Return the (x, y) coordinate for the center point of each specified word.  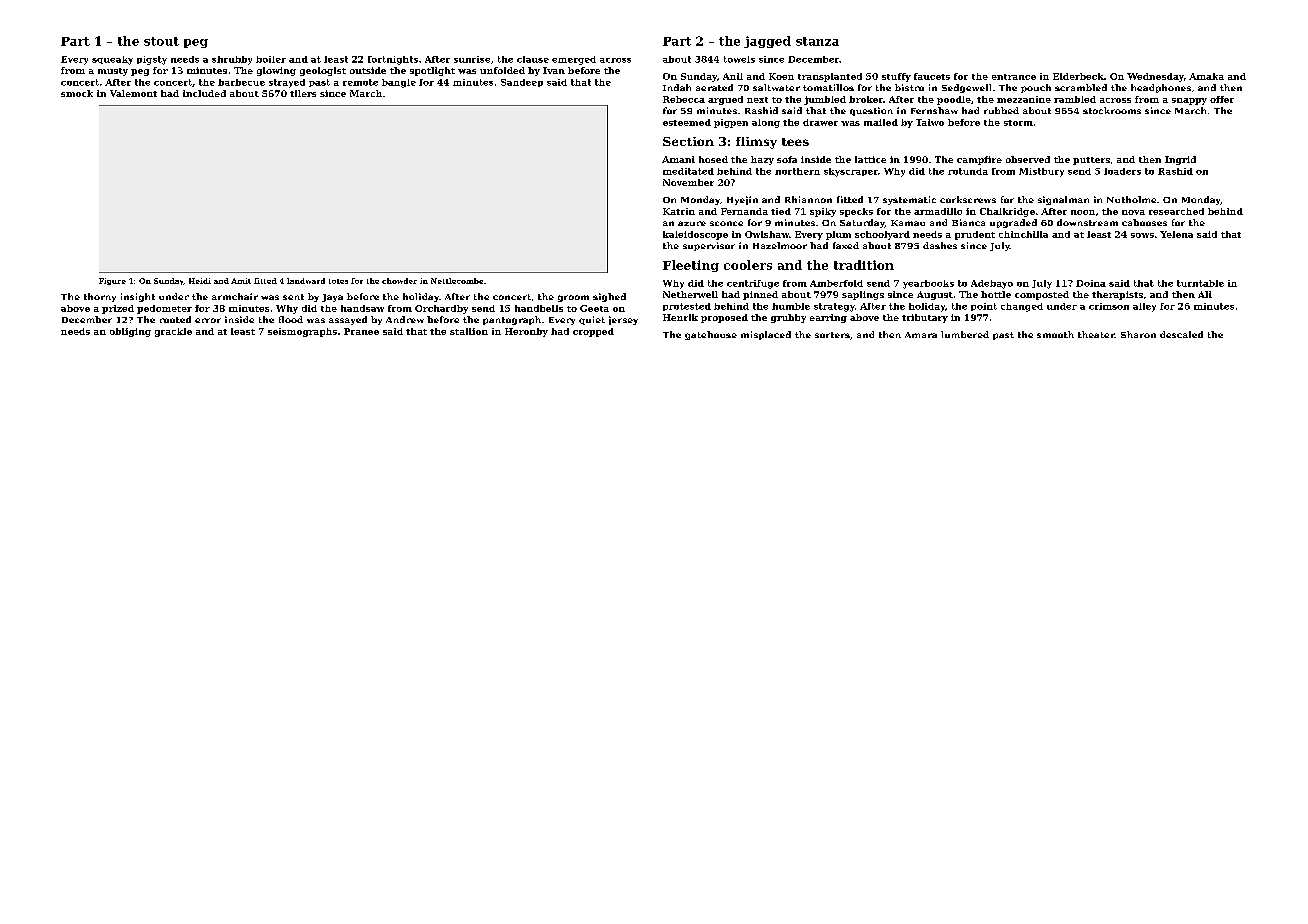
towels (739, 59)
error (208, 320)
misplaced (766, 335)
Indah (677, 87)
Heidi (200, 281)
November (688, 182)
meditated (688, 171)
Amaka (1206, 76)
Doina (1091, 283)
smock (77, 93)
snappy (1189, 101)
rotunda (968, 171)
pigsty (152, 60)
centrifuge (753, 284)
